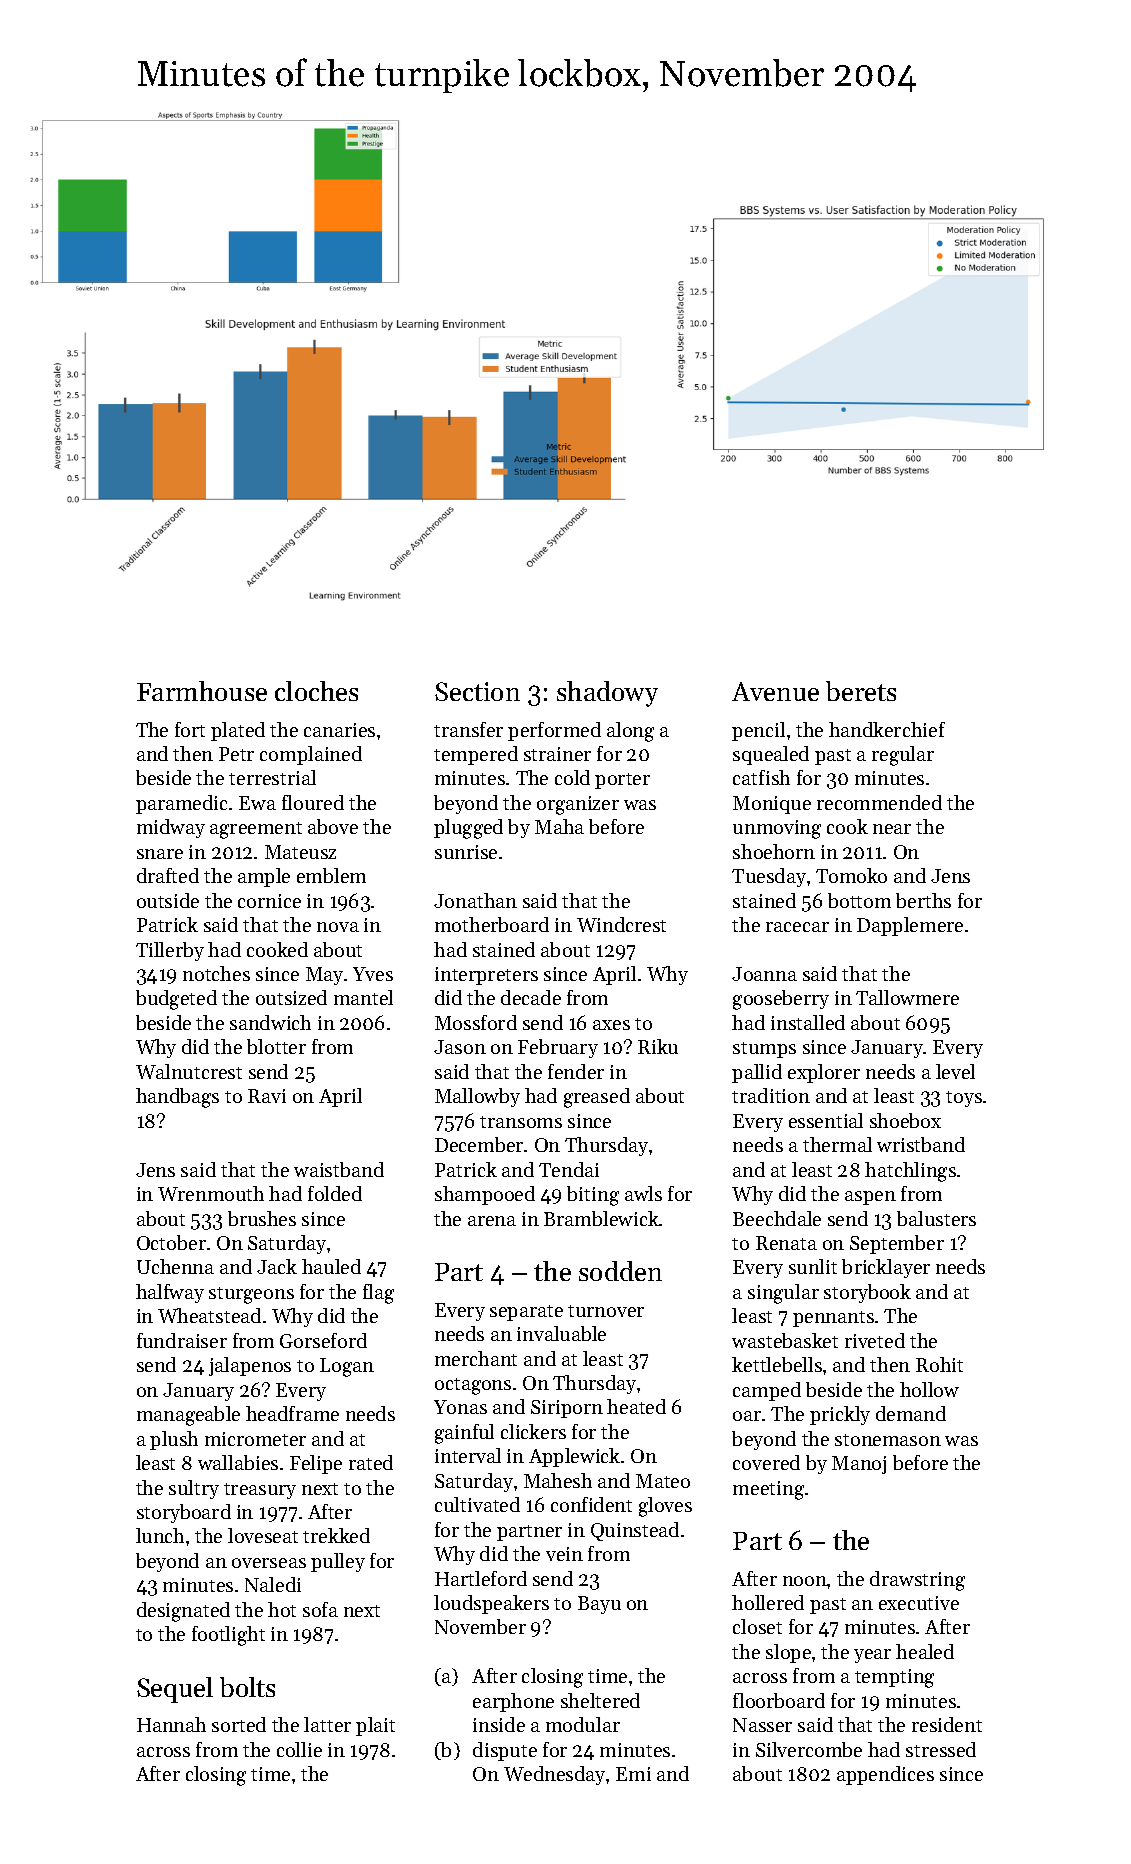 This document has height=1864, width=1131. Describe the element at coordinates (761, 777) in the document. I see `catfish` at that location.
